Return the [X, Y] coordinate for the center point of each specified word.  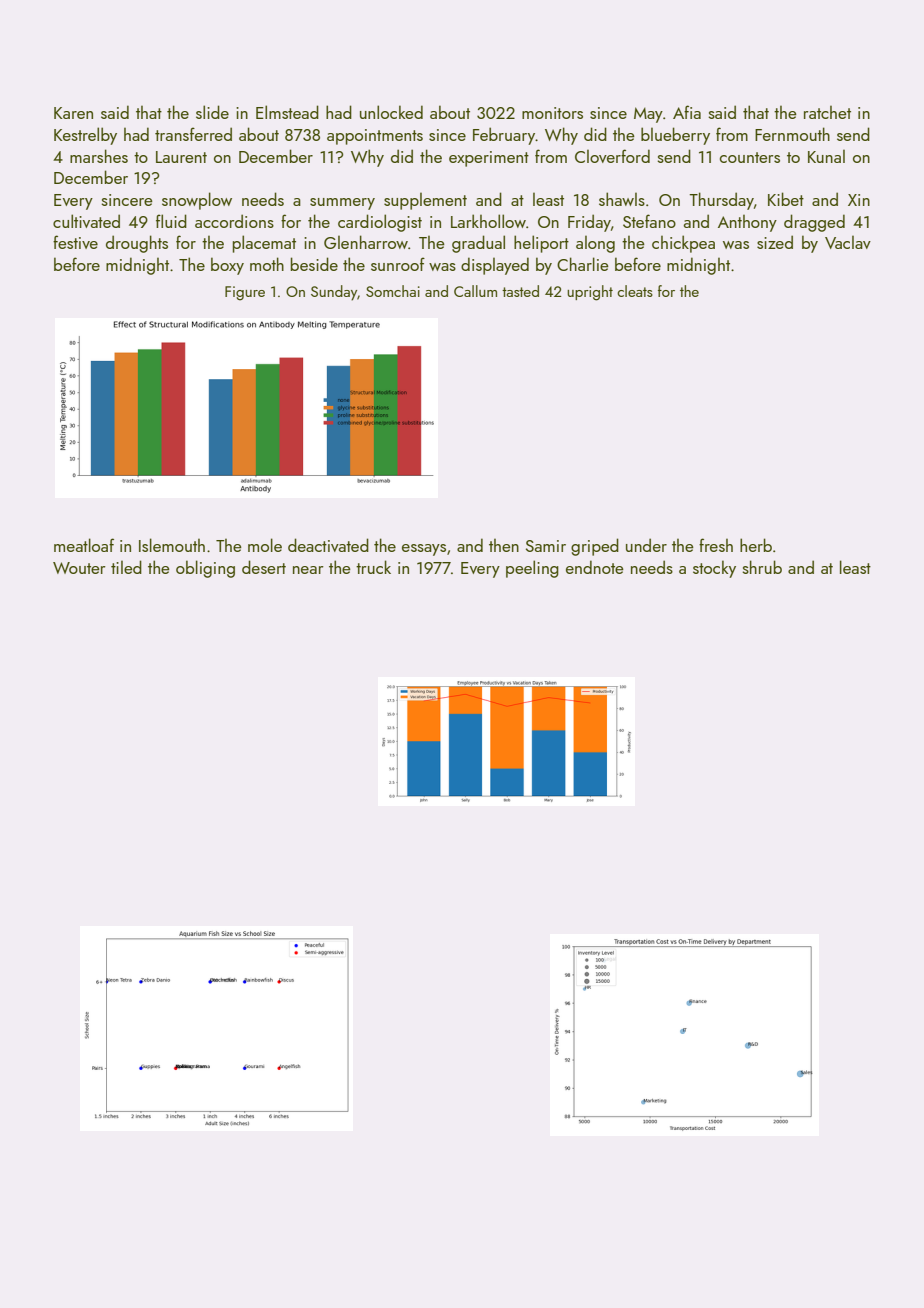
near [308, 570]
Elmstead [287, 112]
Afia [687, 112]
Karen [73, 113]
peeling [532, 569]
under [646, 545]
